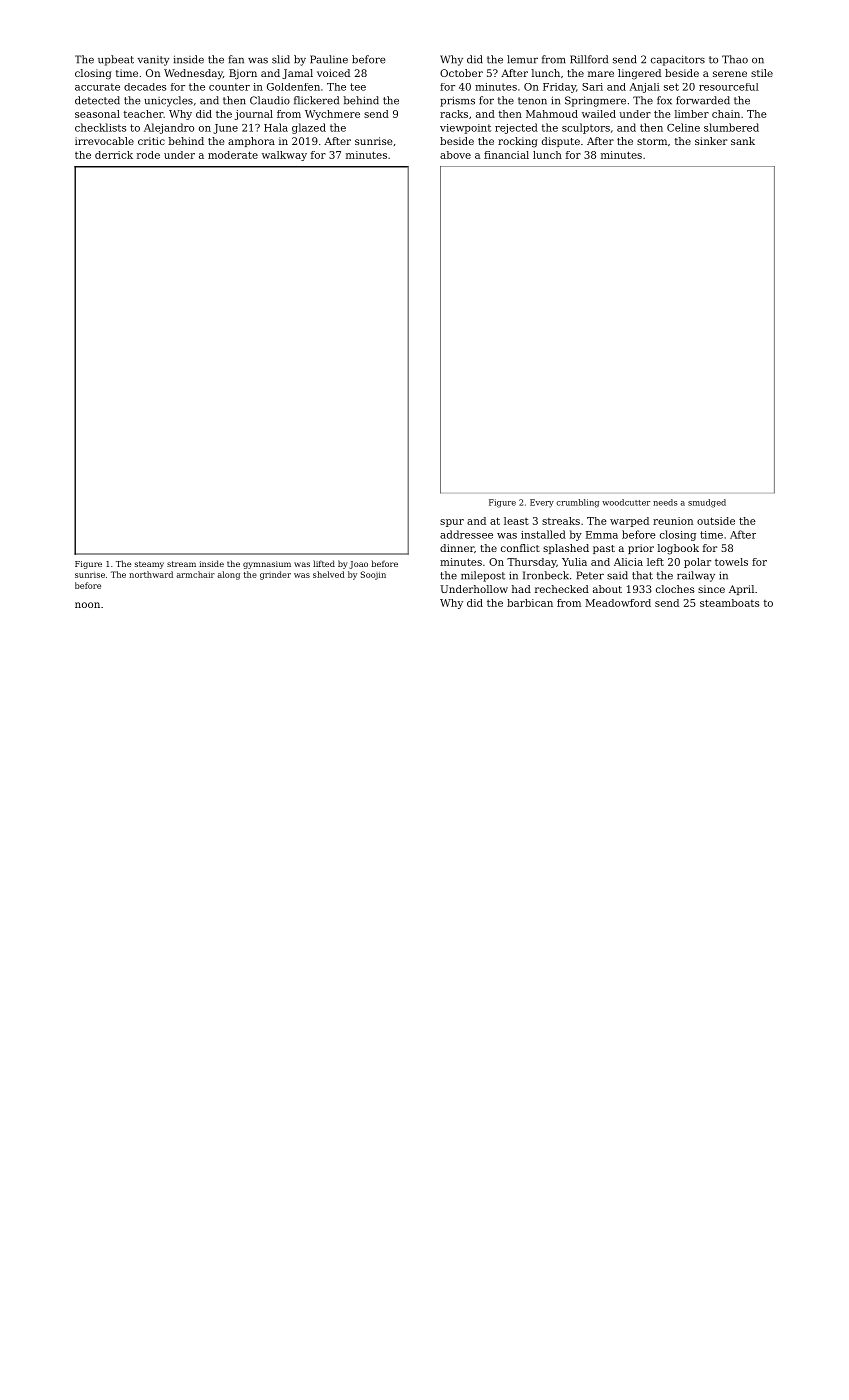  What do you see at coordinates (678, 60) in the screenshot?
I see `capacitors` at bounding box center [678, 60].
